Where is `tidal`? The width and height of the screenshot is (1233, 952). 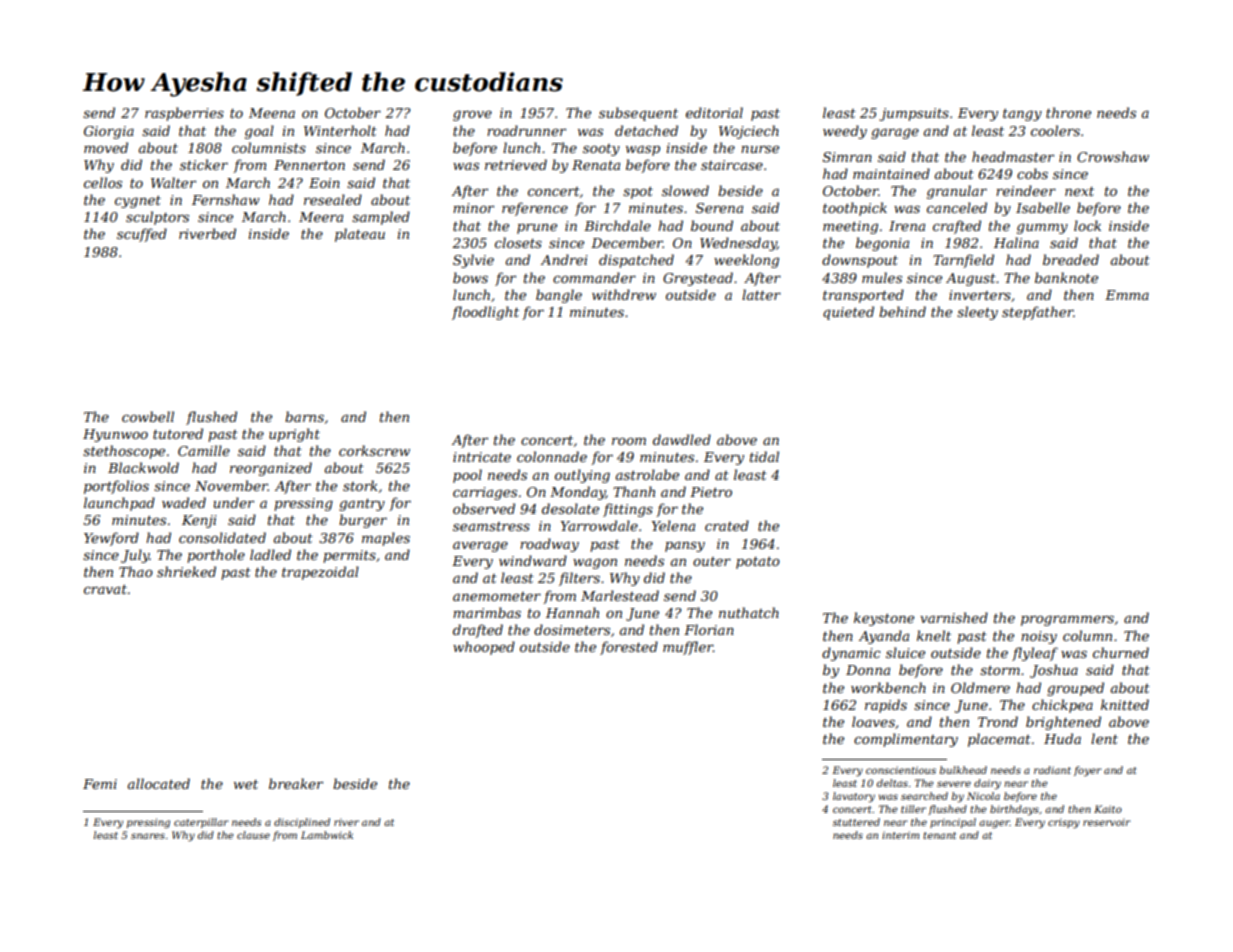
tidal is located at coordinates (764, 456).
